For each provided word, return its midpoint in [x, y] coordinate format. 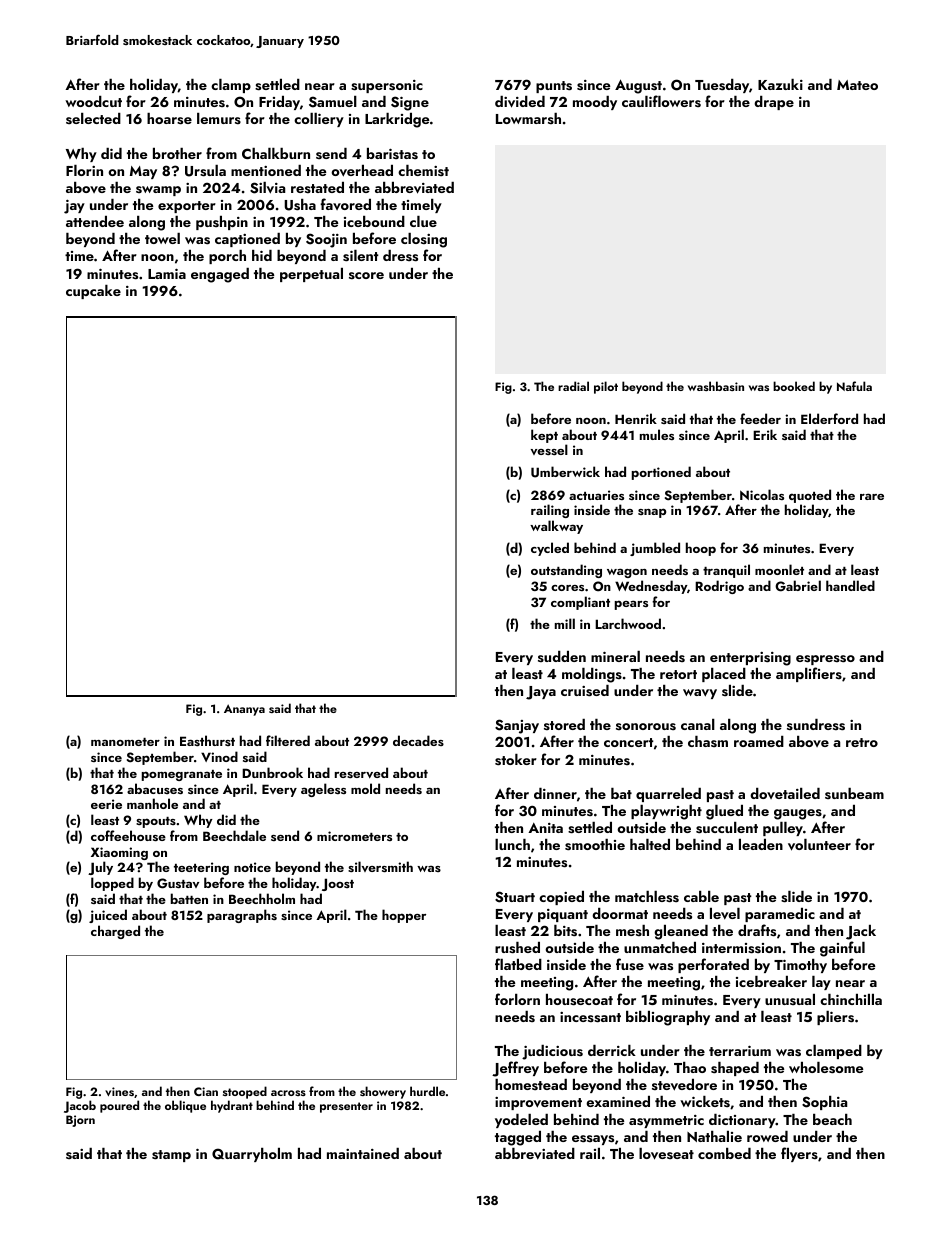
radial [573, 386]
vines [119, 1091]
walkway [556, 527]
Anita [545, 828]
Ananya [244, 710]
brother [177, 153]
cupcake [93, 292]
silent [361, 256]
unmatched [660, 947]
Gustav [178, 883]
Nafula [854, 386]
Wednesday [651, 587]
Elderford [829, 418]
